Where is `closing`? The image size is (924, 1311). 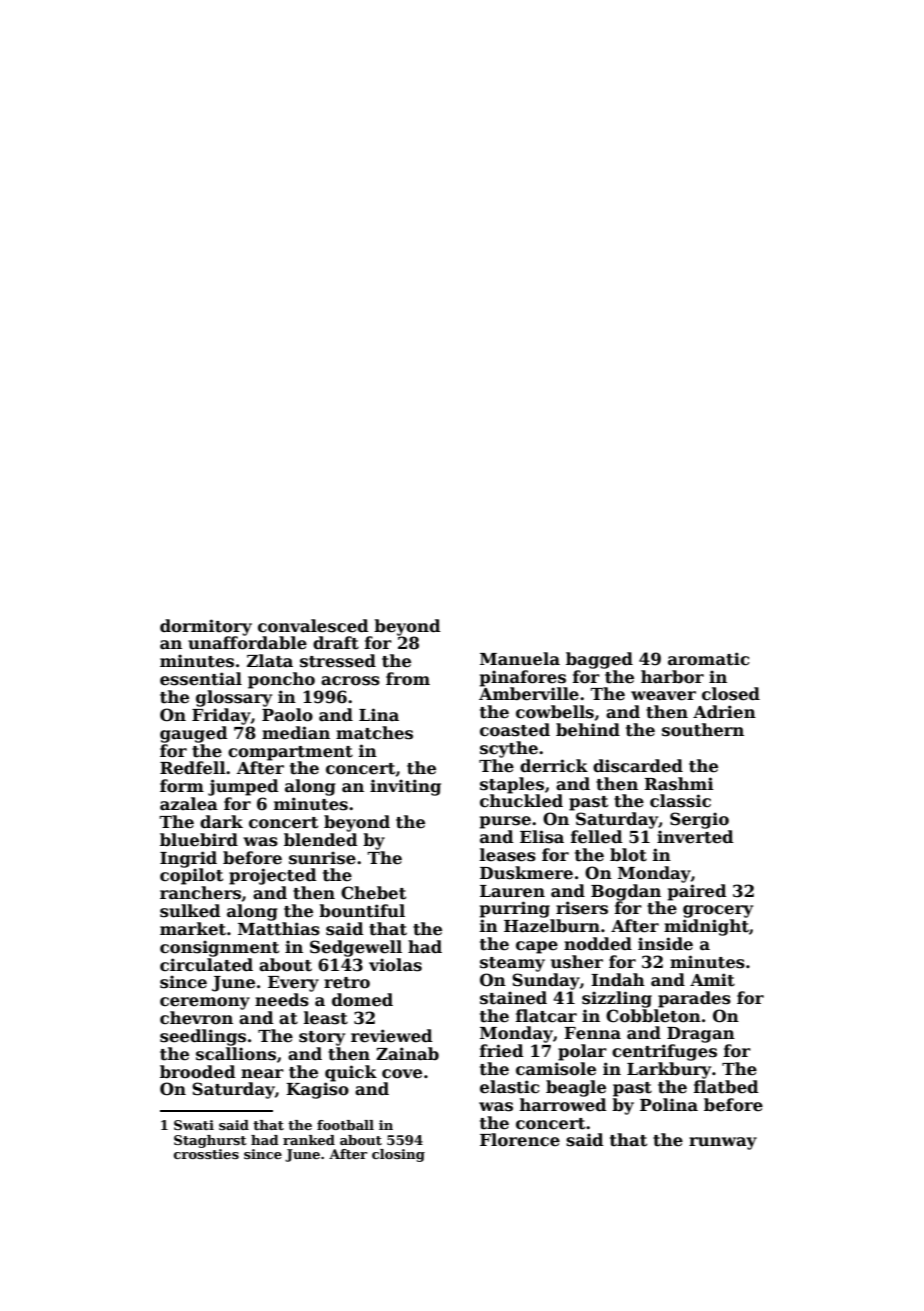 closing is located at coordinates (398, 1155).
